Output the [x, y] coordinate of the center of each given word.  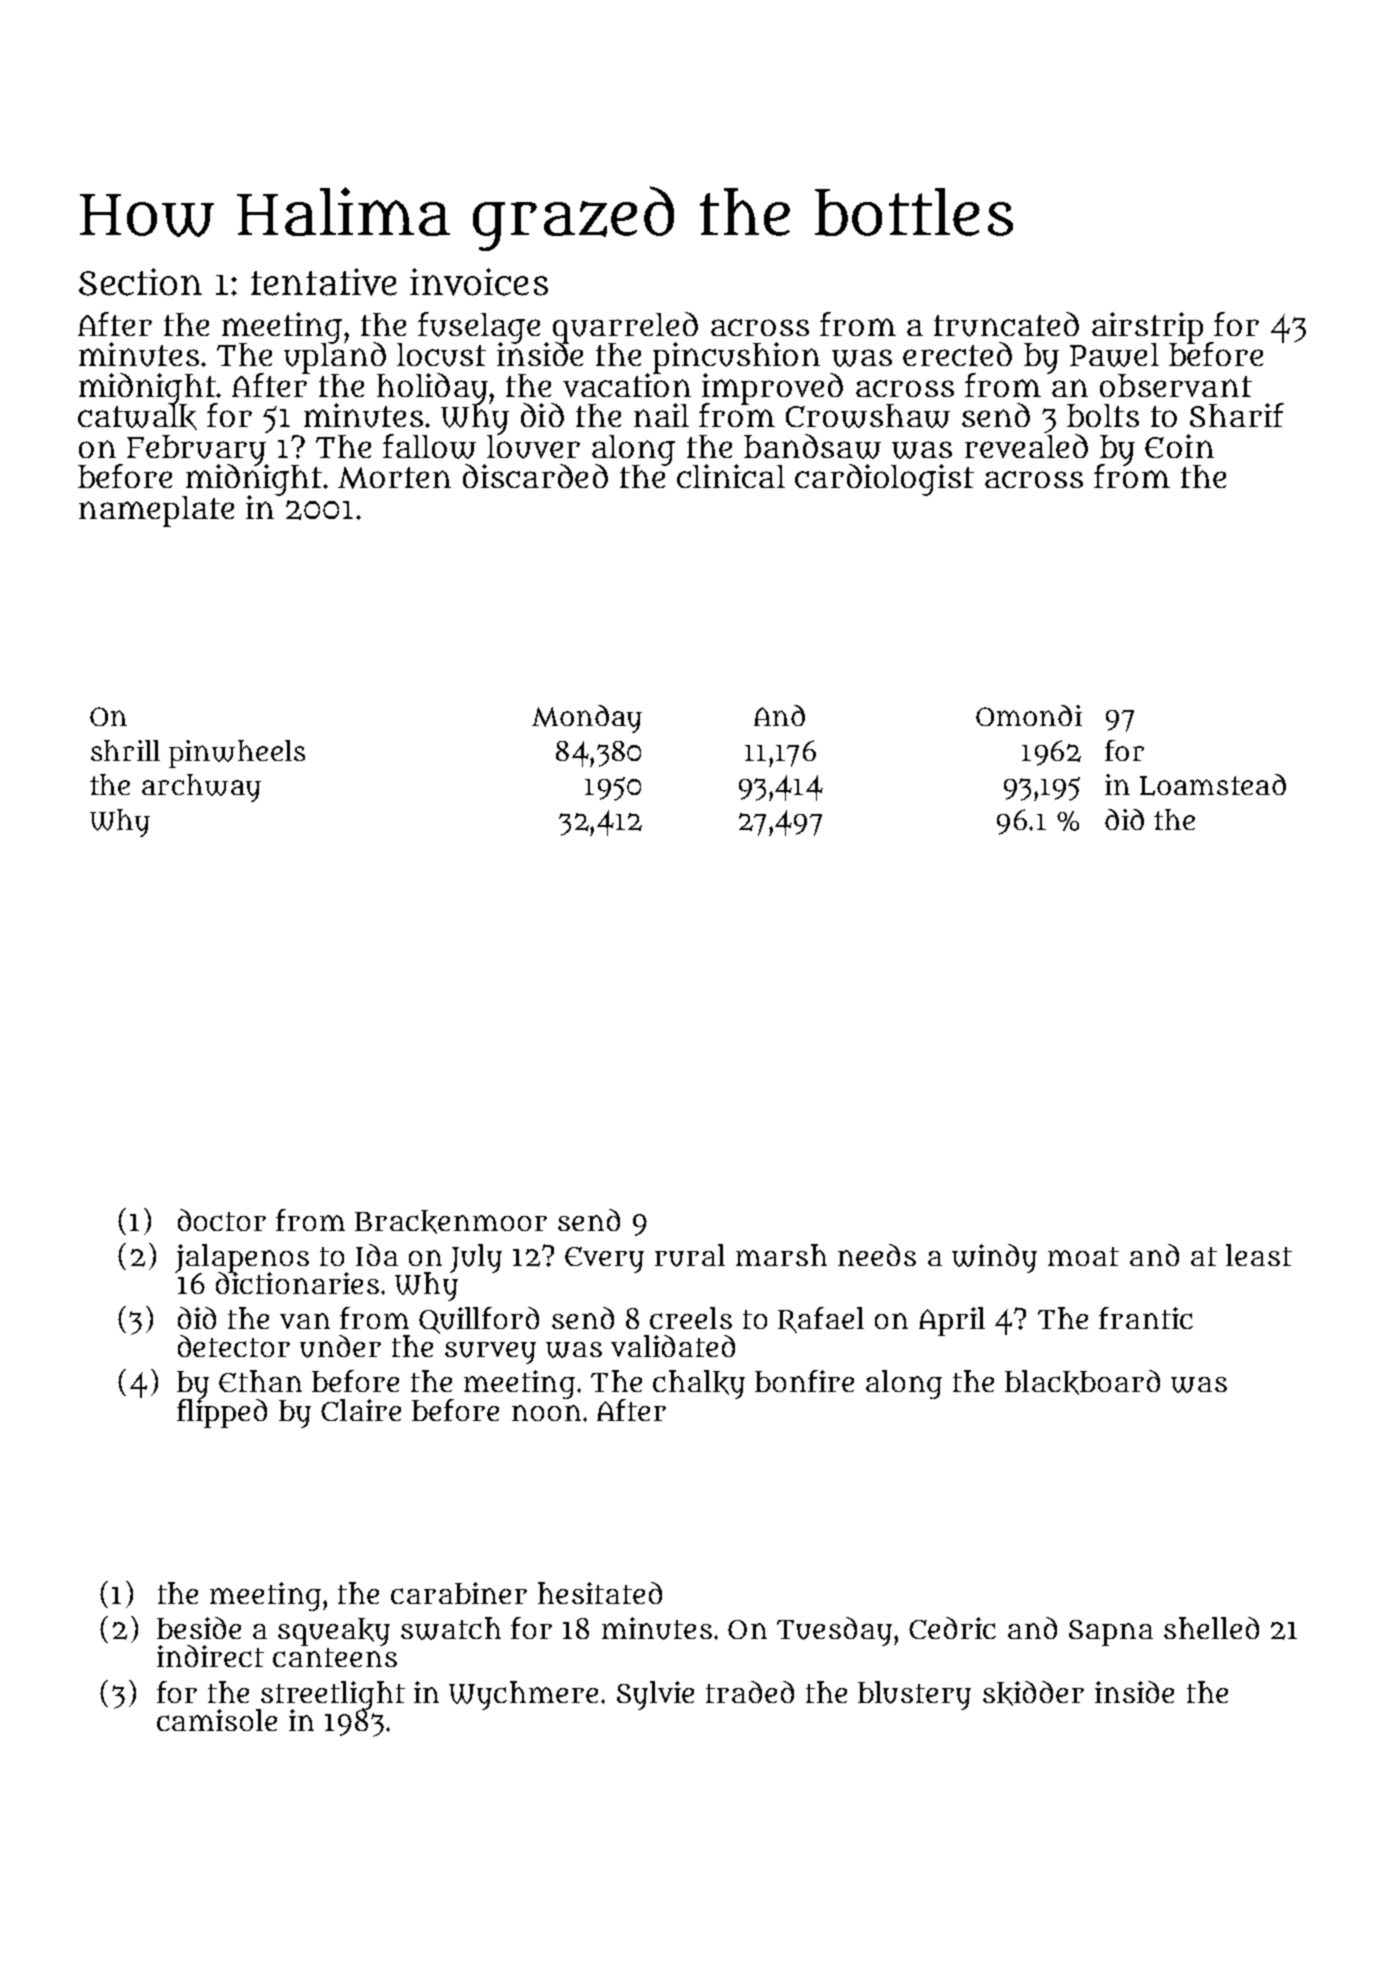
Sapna [1111, 1633]
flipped [222, 1413]
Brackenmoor [451, 1222]
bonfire [804, 1381]
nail [661, 415]
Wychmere [523, 1695]
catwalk [137, 417]
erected [957, 354]
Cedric [952, 1628]
